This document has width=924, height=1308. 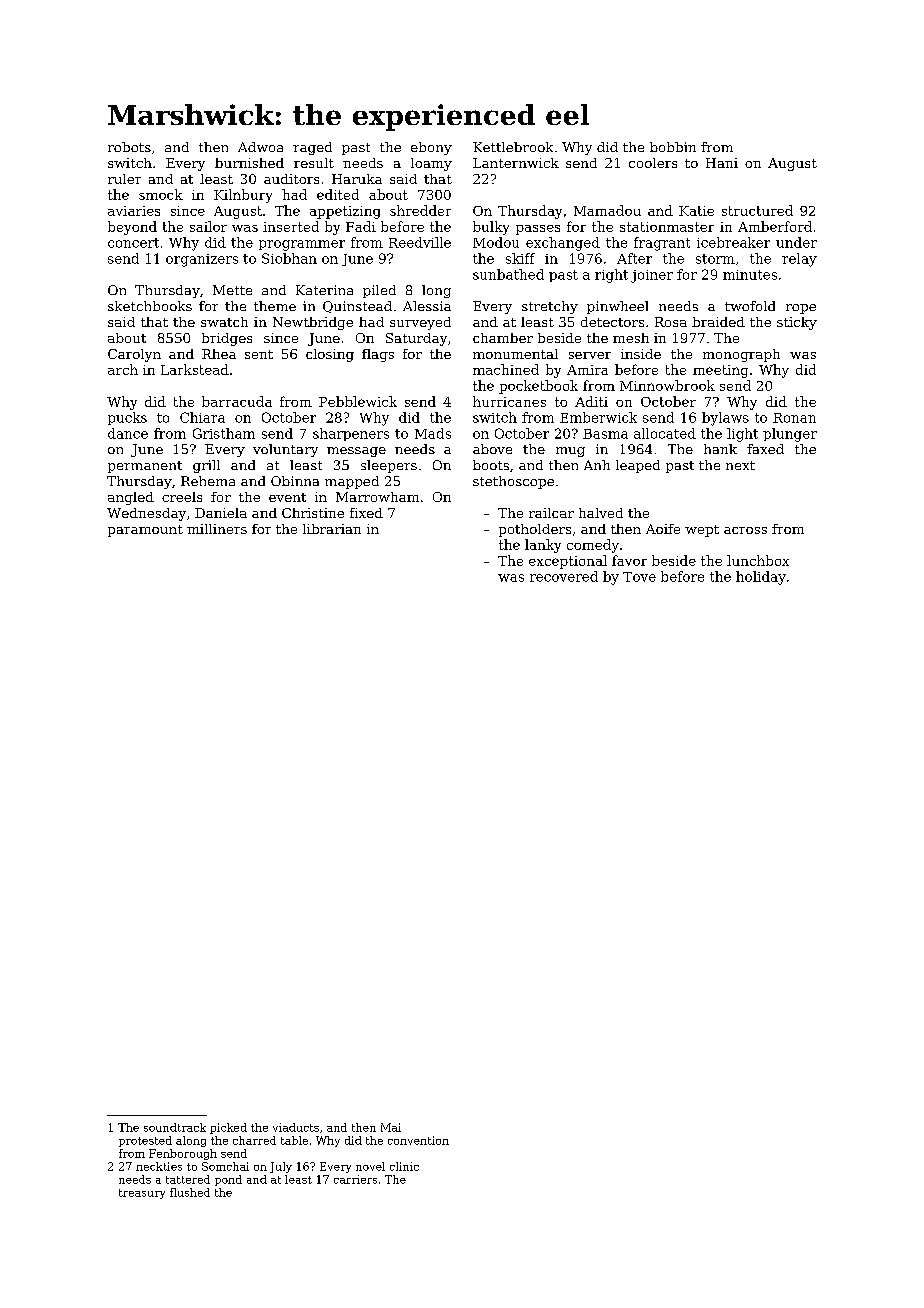 What do you see at coordinates (503, 338) in the document?
I see `chamber` at bounding box center [503, 338].
